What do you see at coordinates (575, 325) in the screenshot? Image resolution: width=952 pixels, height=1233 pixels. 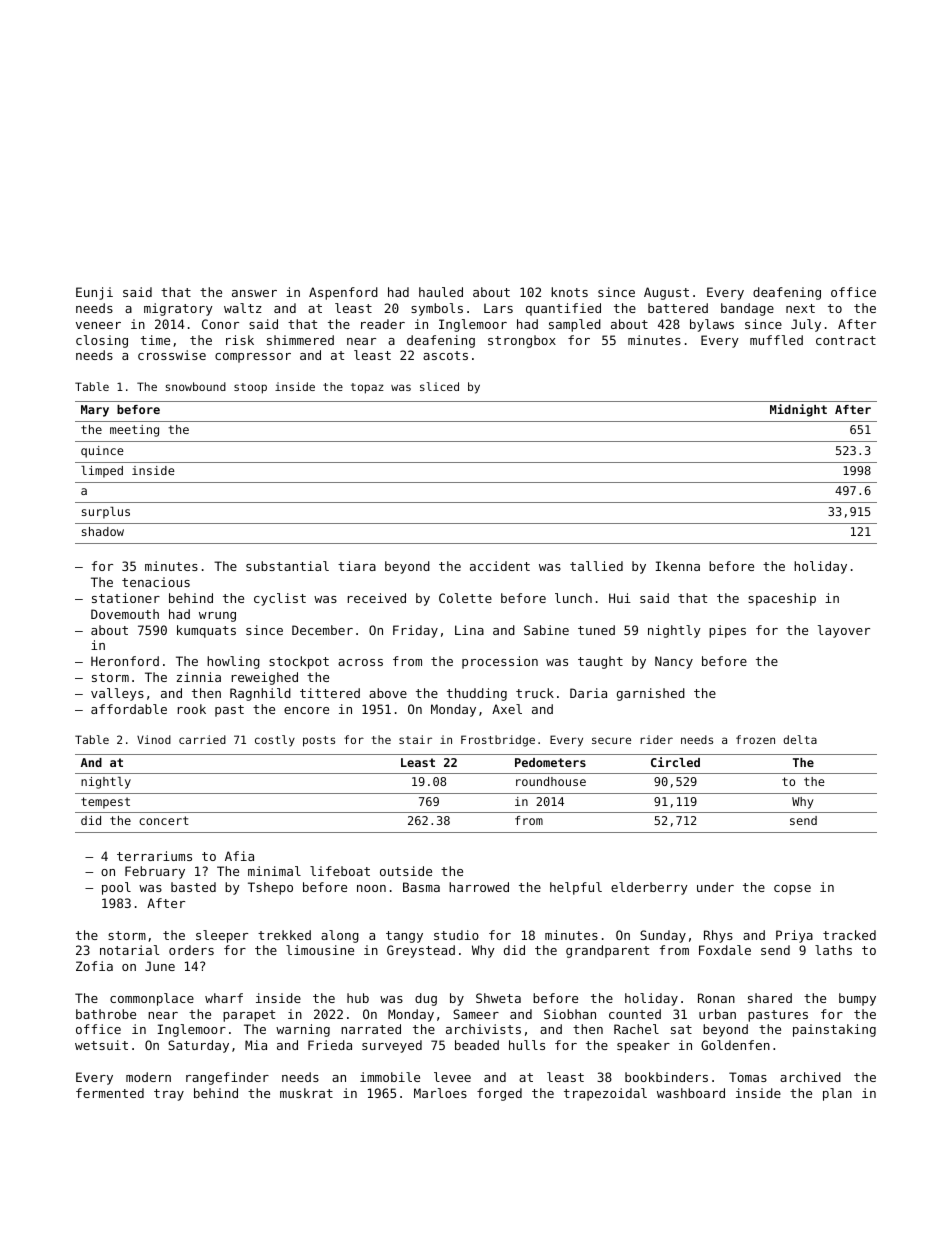 I see `sampled` at bounding box center [575, 325].
